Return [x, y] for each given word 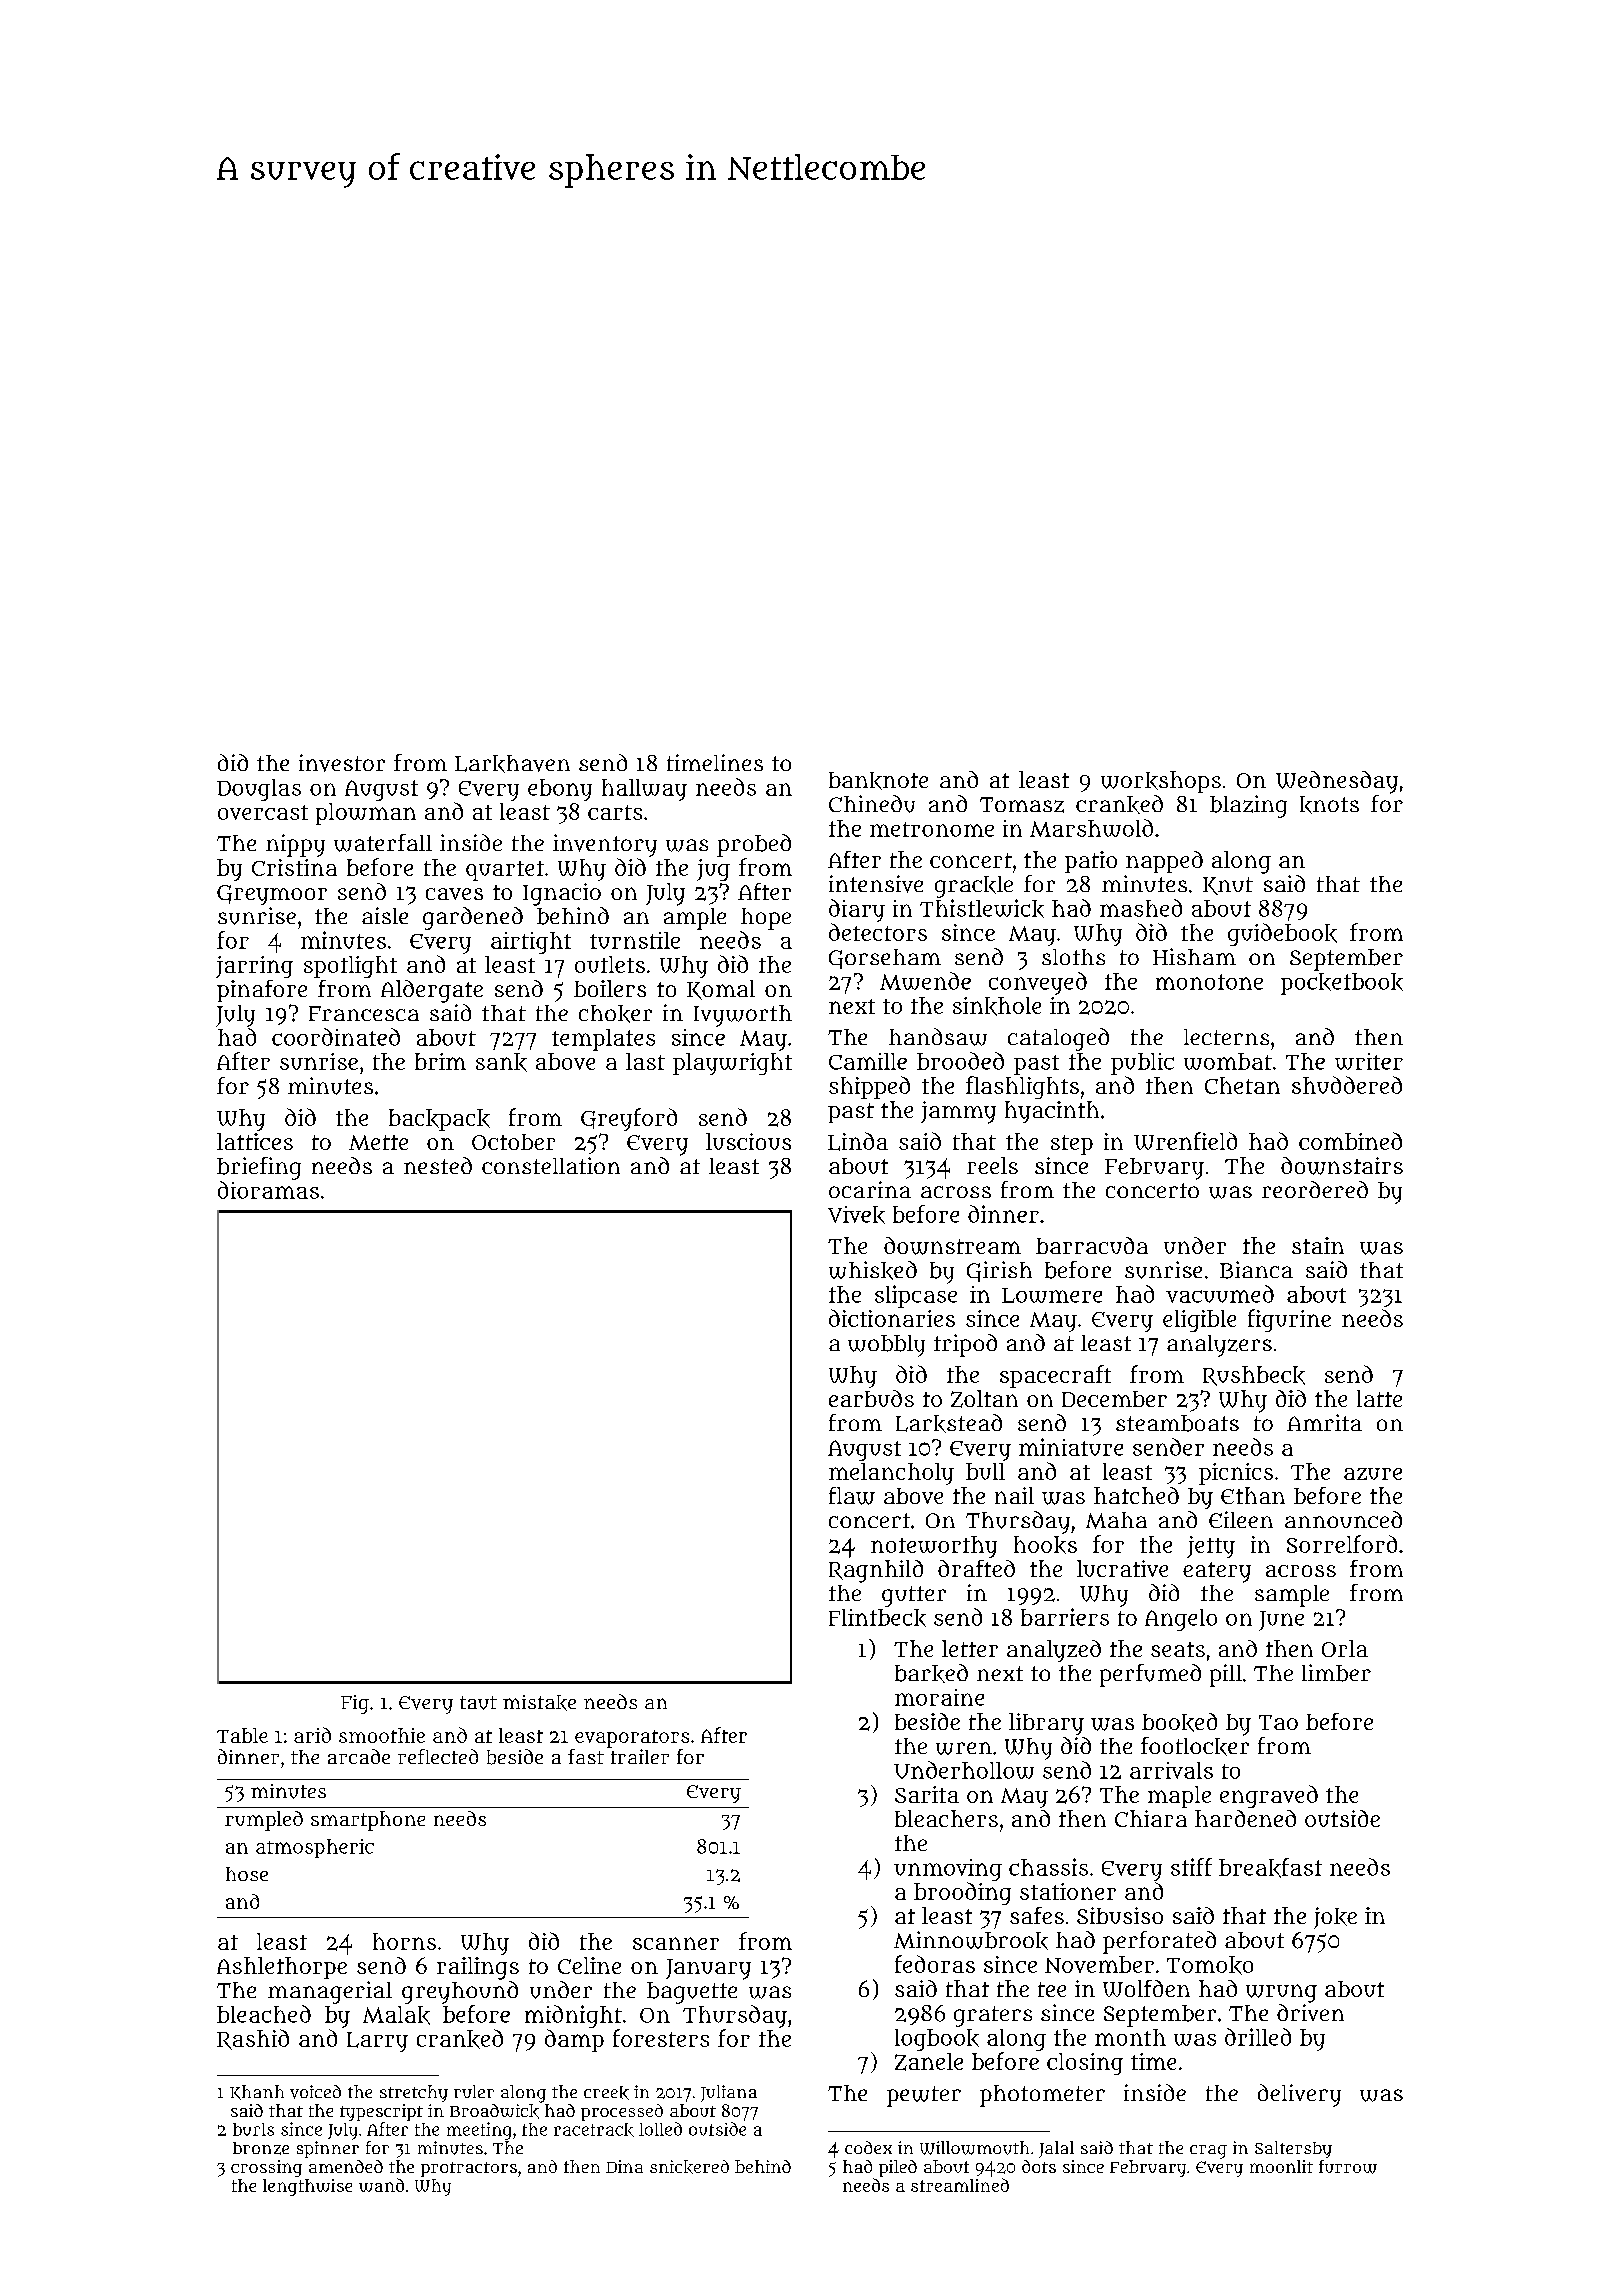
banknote [878, 781]
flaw [852, 1496]
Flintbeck [877, 1618]
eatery [1217, 1572]
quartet [505, 871]
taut [478, 1703]
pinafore [262, 991]
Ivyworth [743, 1016]
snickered [689, 2167]
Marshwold [1091, 828]
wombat [1228, 1061]
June [1281, 1621]
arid [312, 1735]
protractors [469, 2169]
